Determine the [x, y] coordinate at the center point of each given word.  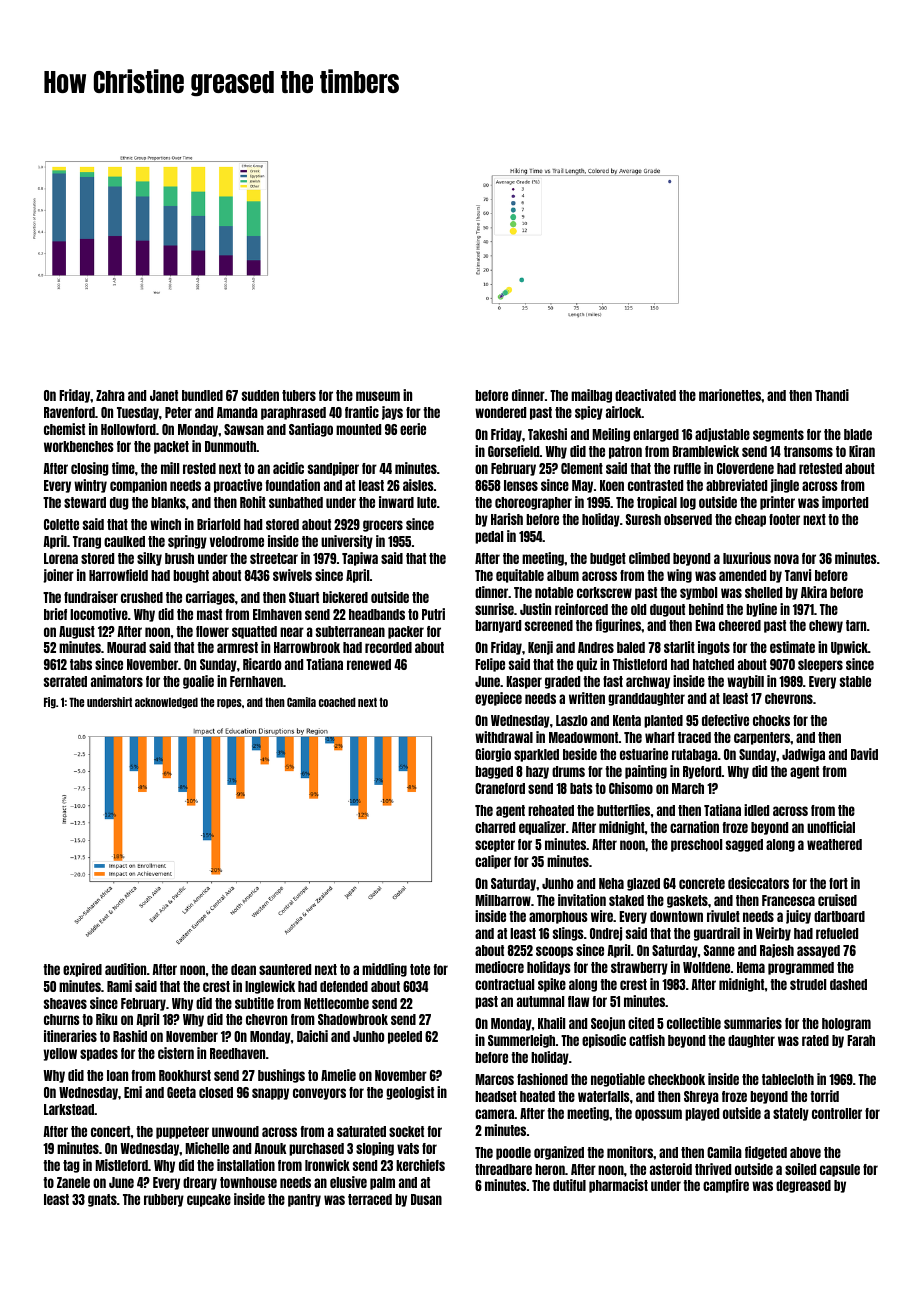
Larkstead [69, 1109]
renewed [369, 664]
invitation [582, 900]
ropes [229, 704]
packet [171, 447]
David [864, 754]
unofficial [831, 827]
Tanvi [798, 575]
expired [82, 970]
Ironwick [327, 1165]
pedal [489, 537]
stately [791, 1114]
